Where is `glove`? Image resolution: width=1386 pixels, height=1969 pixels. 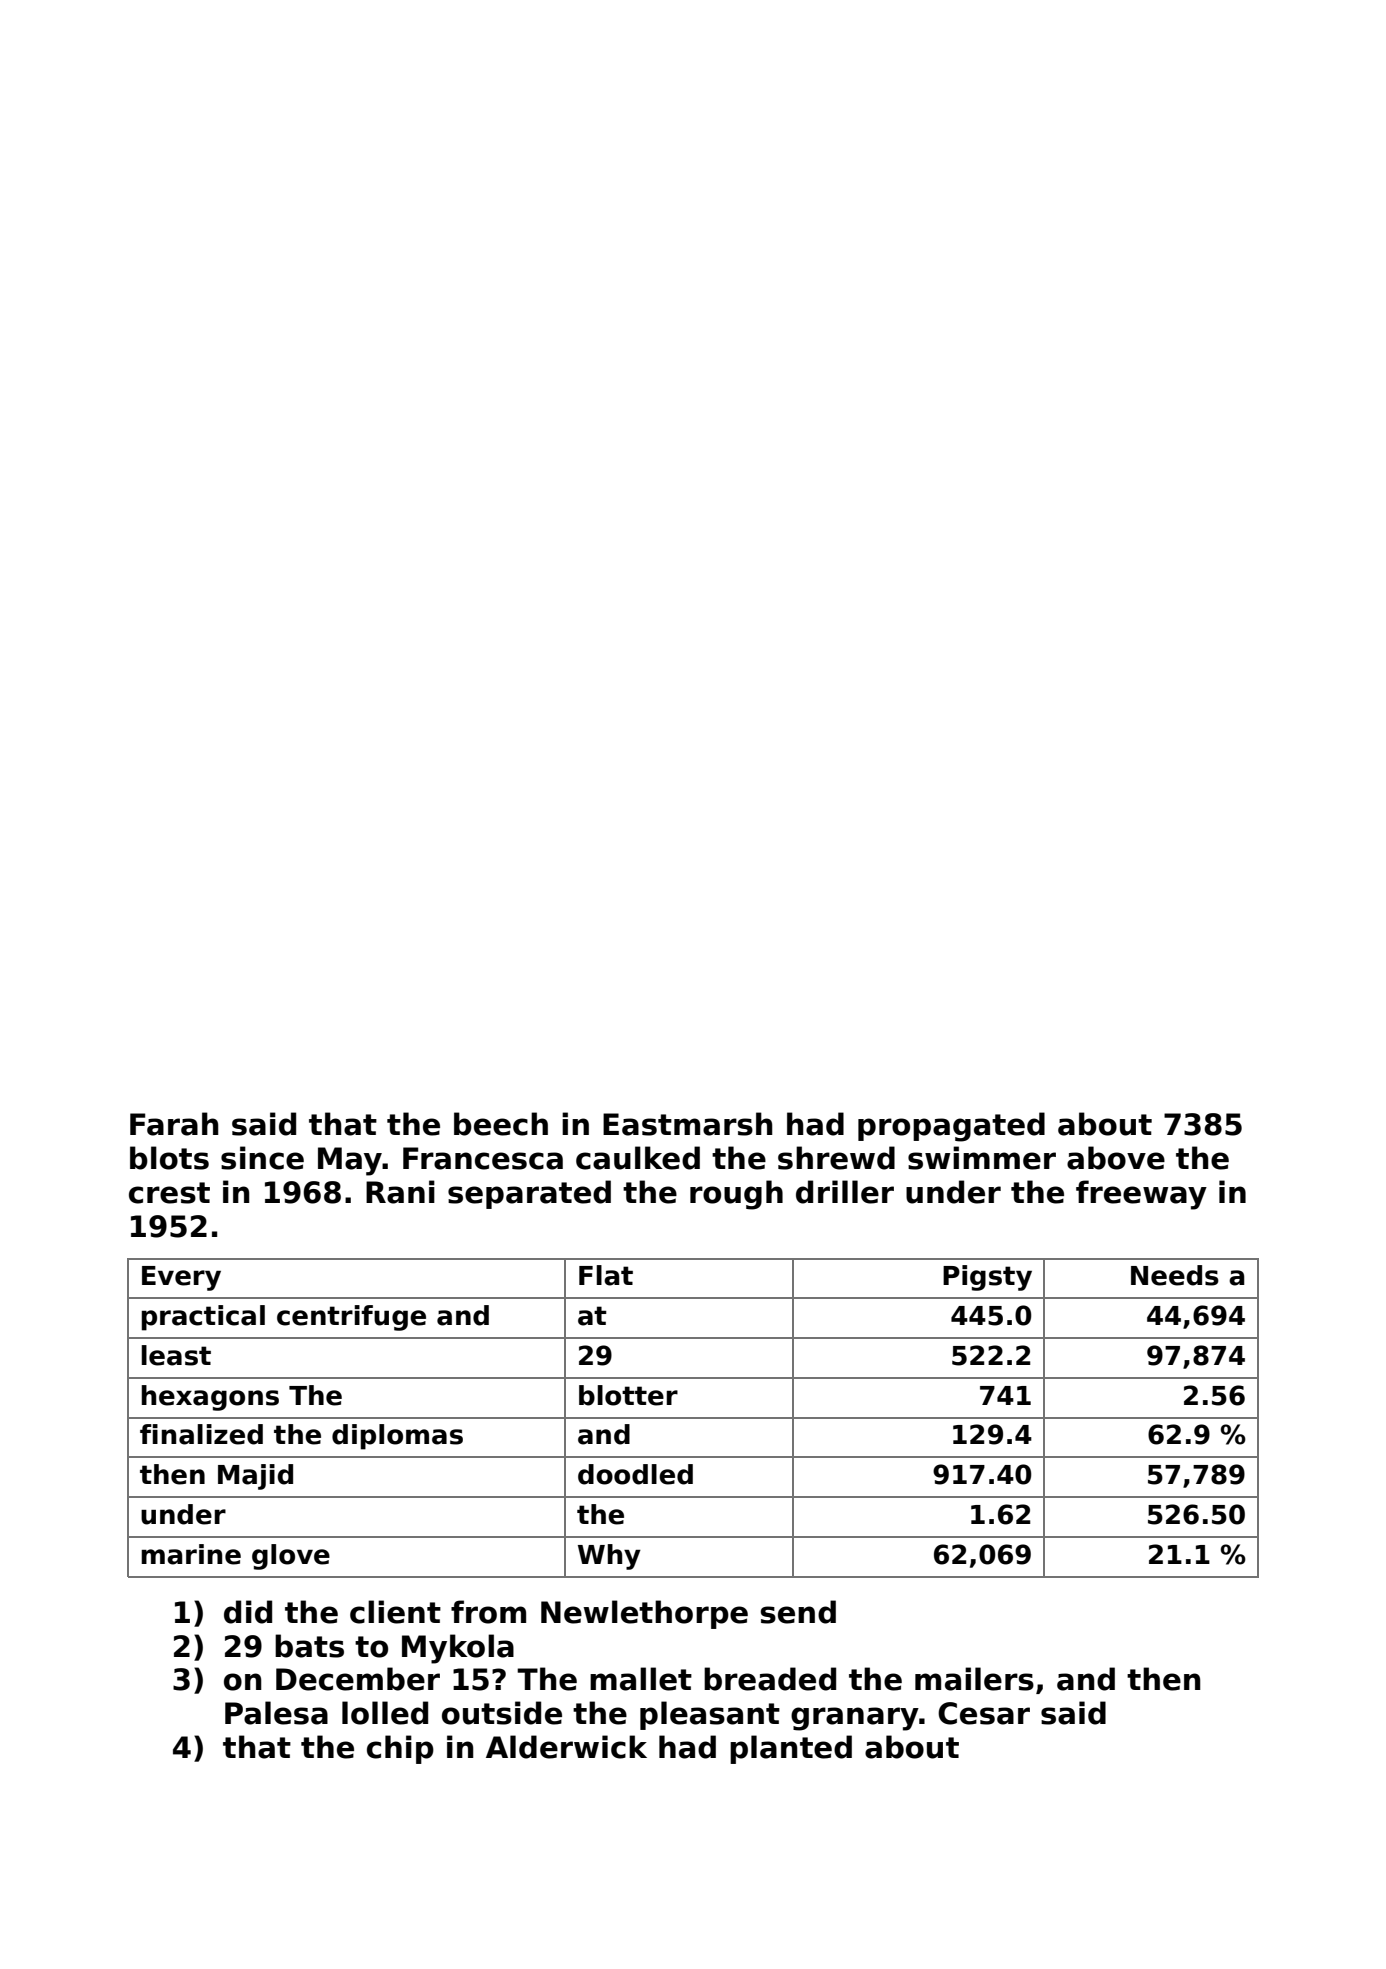
glove is located at coordinates (291, 1557).
